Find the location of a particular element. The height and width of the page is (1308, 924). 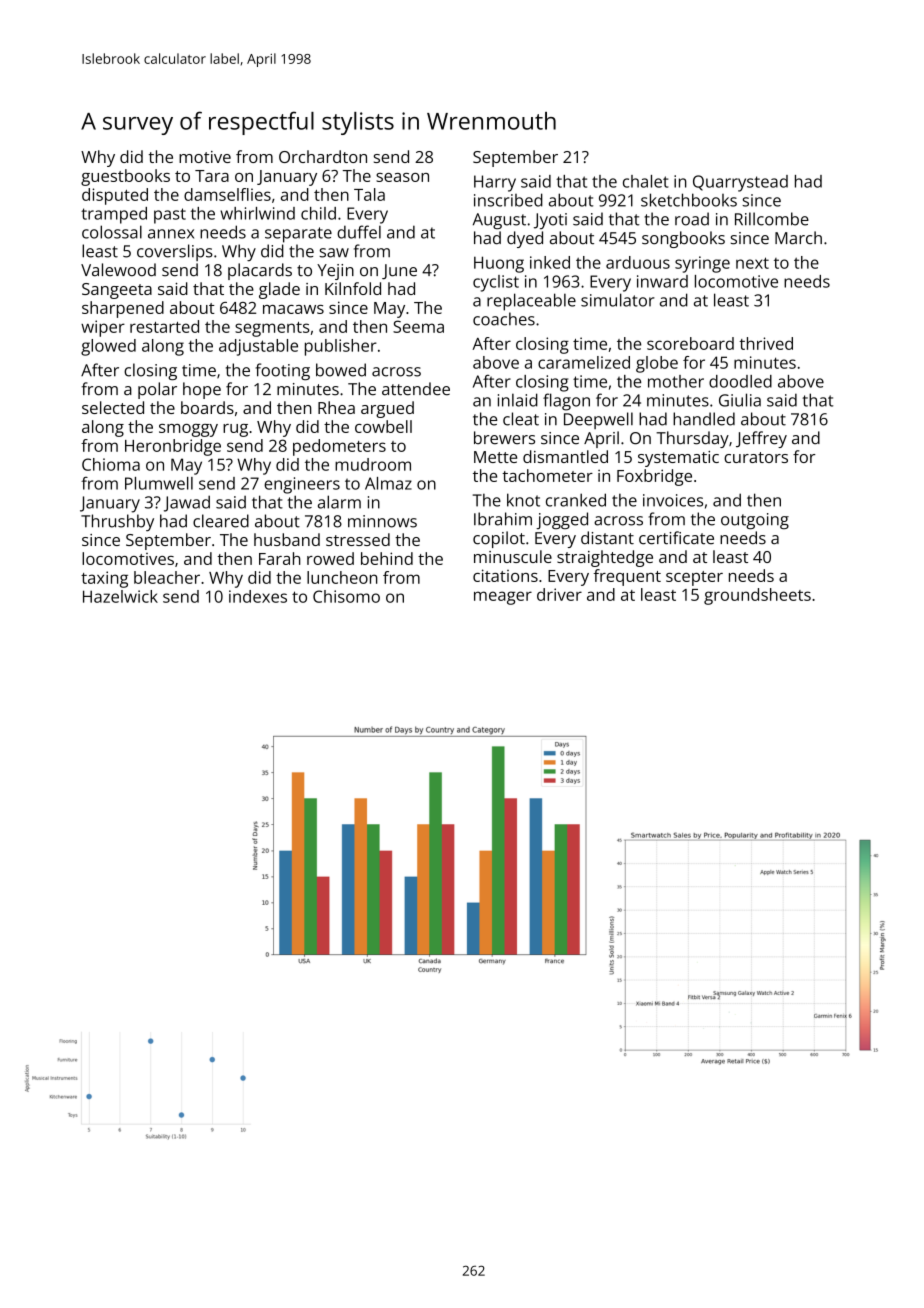

cleared is located at coordinates (221, 521).
